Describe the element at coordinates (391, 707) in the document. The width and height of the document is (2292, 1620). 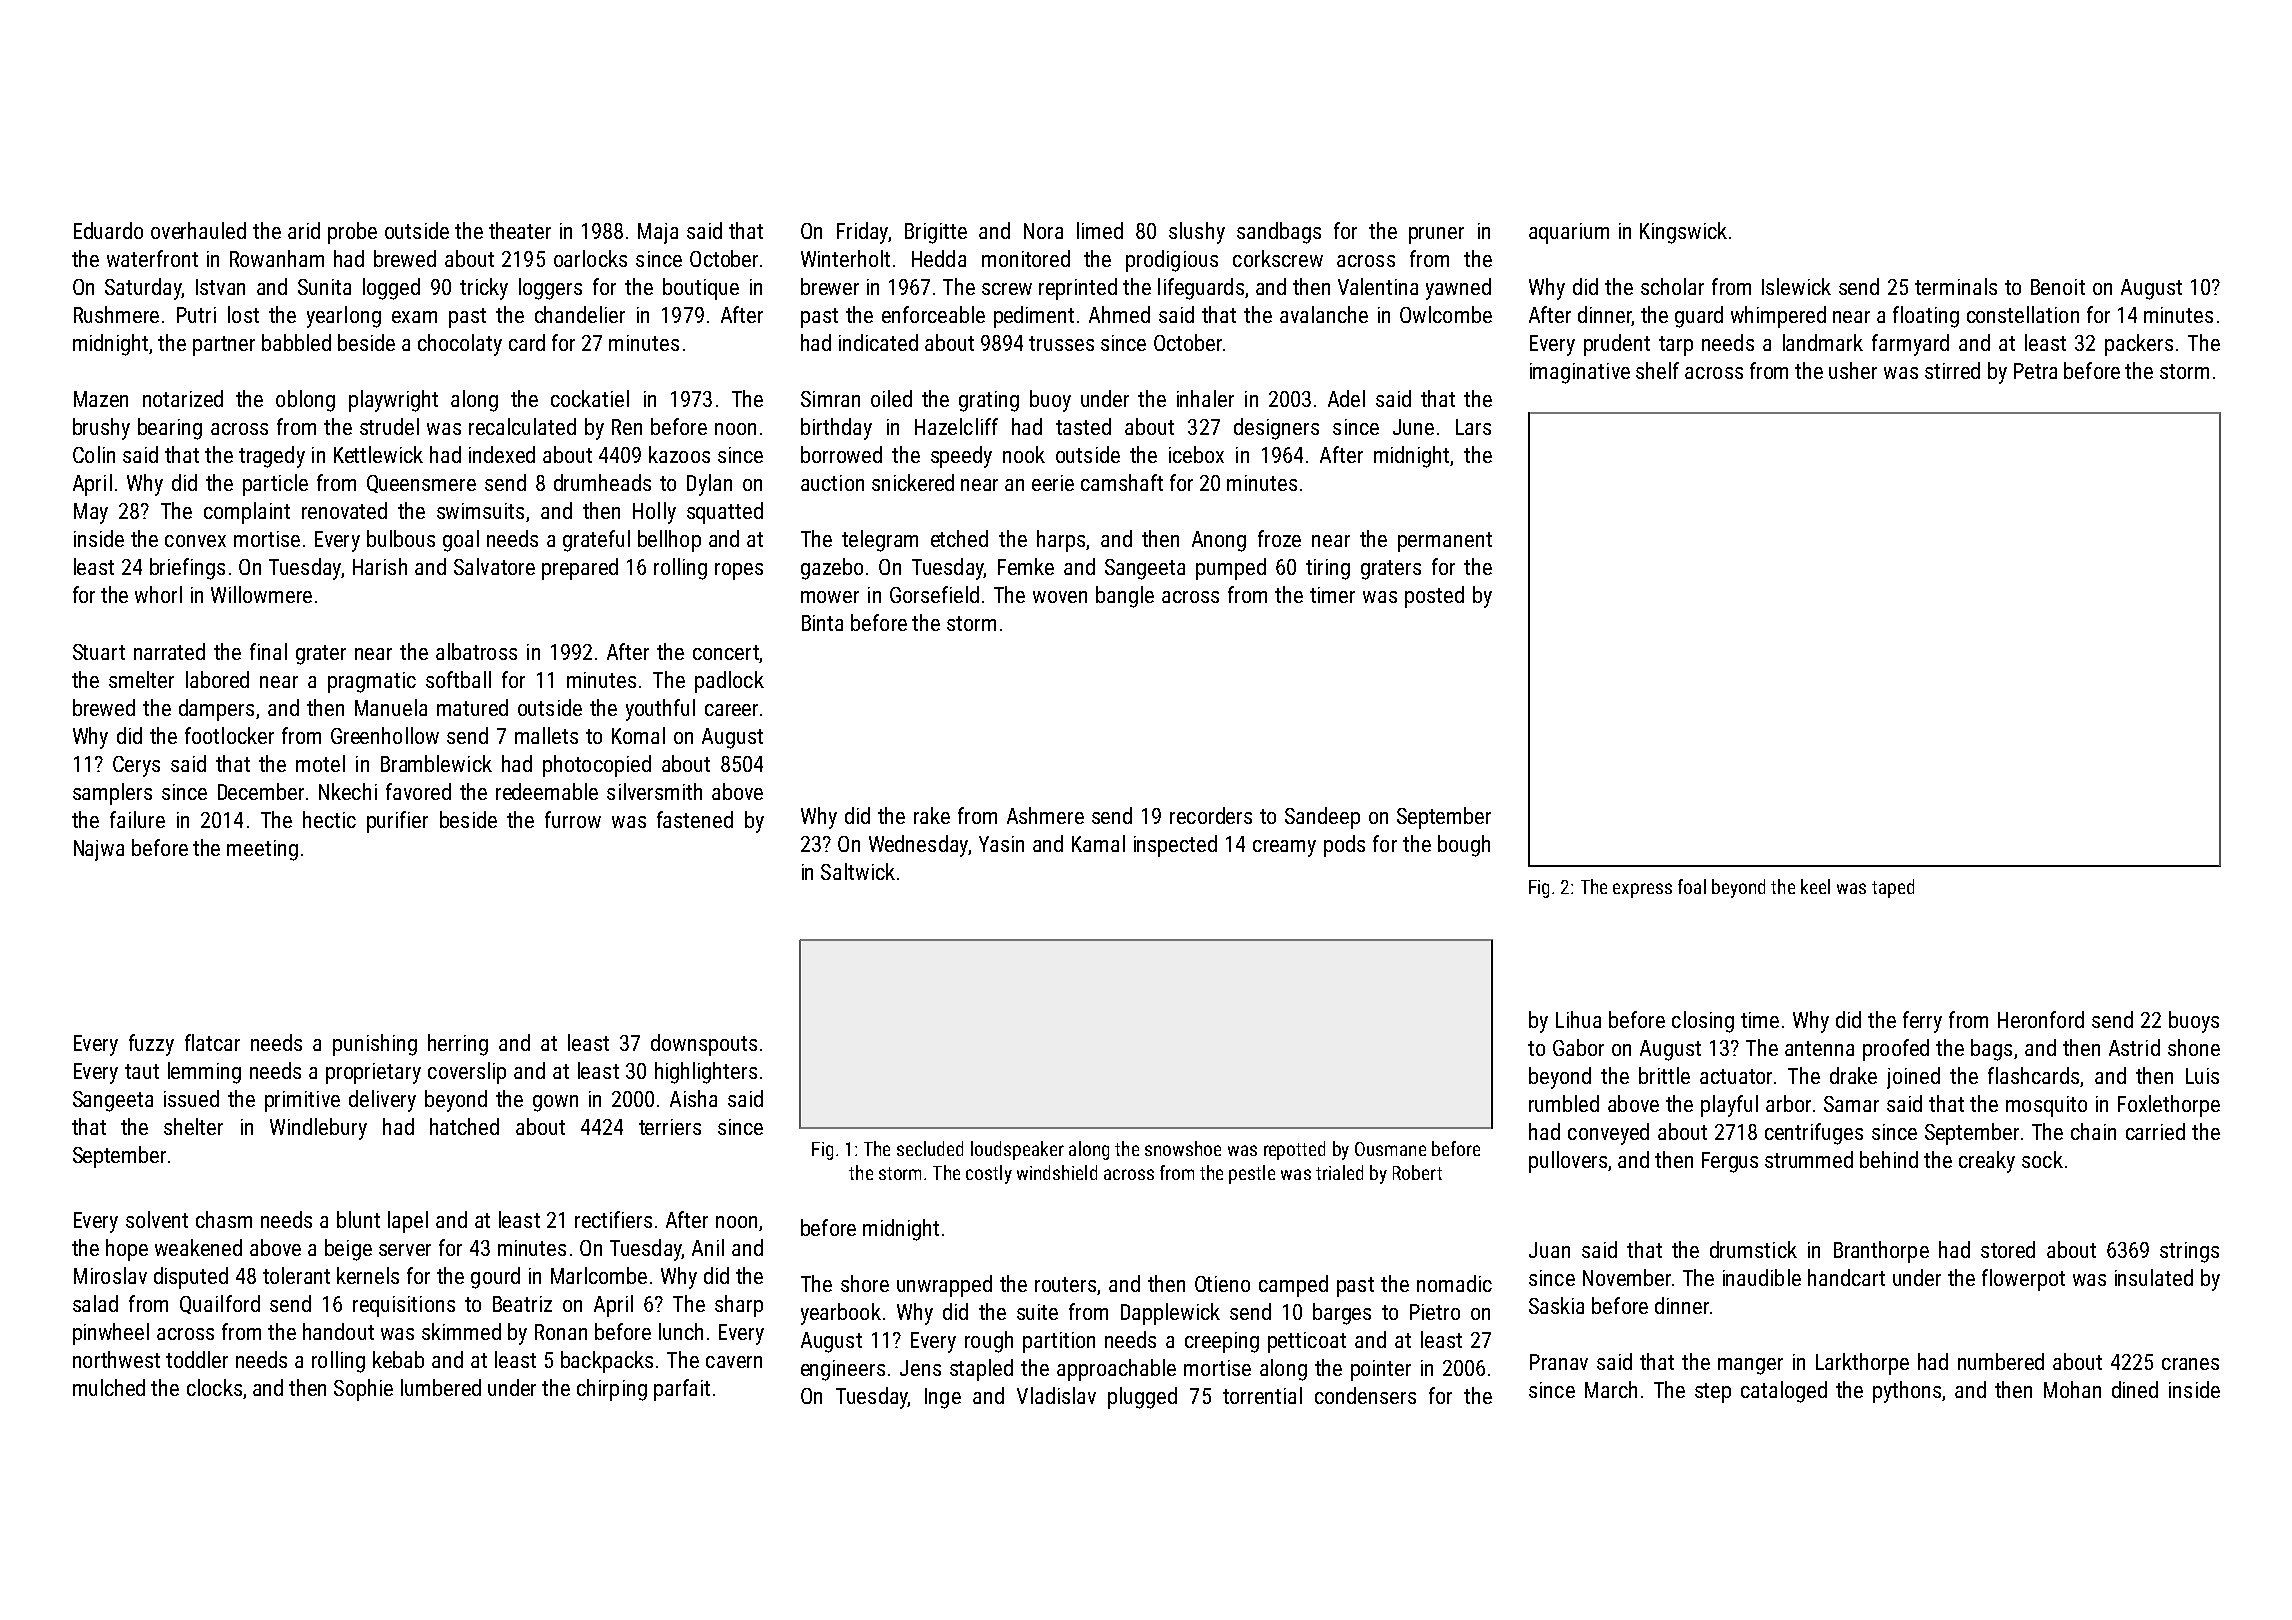
I see `Manuela` at that location.
